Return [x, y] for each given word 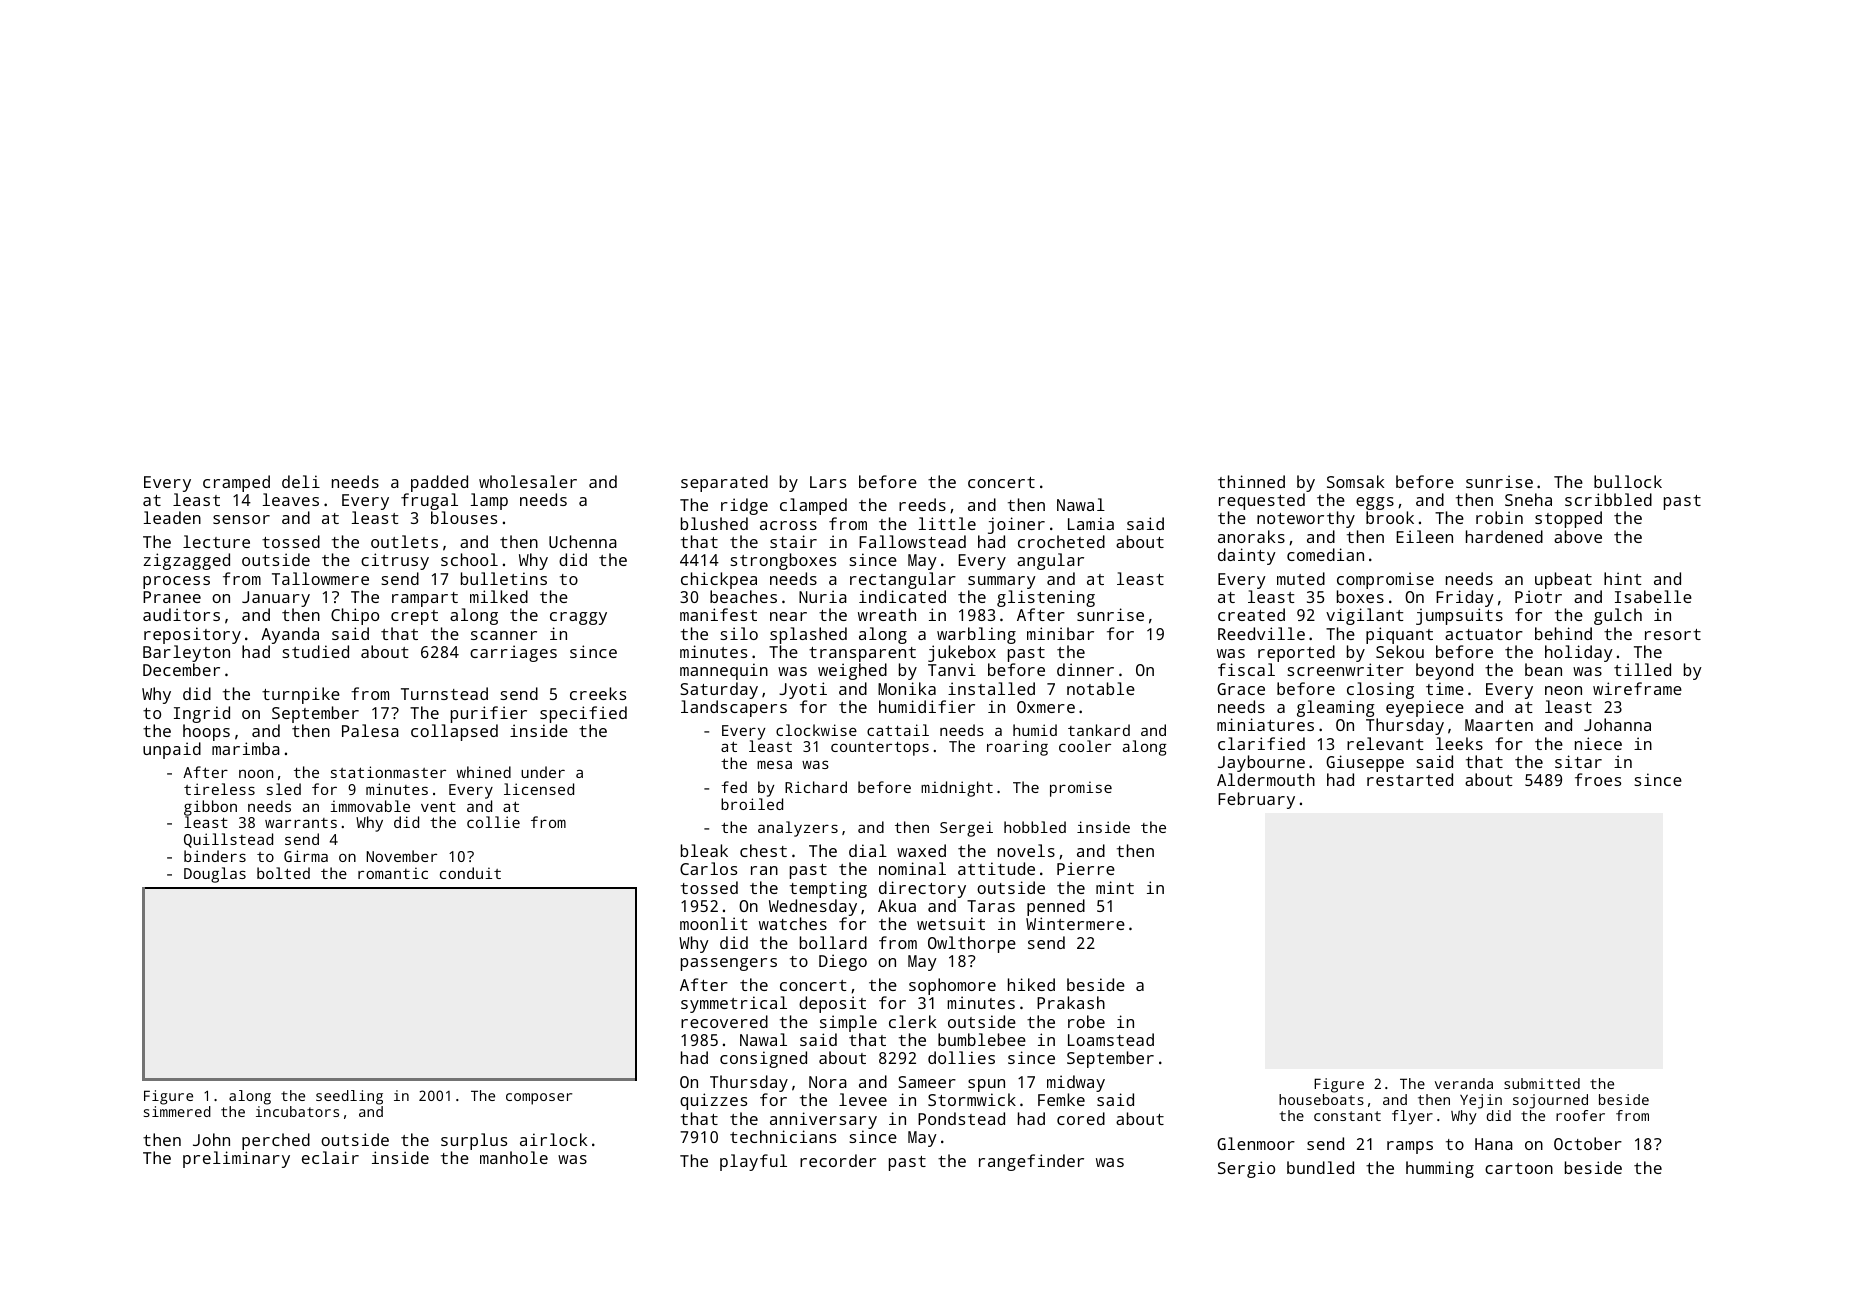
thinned [1251, 481]
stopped [1568, 519]
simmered [177, 1111]
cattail [898, 730]
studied [316, 651]
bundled [1320, 1167]
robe [1086, 1021]
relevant [1385, 743]
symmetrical [734, 1004]
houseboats [1321, 1099]
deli [301, 481]
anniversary [823, 1120]
